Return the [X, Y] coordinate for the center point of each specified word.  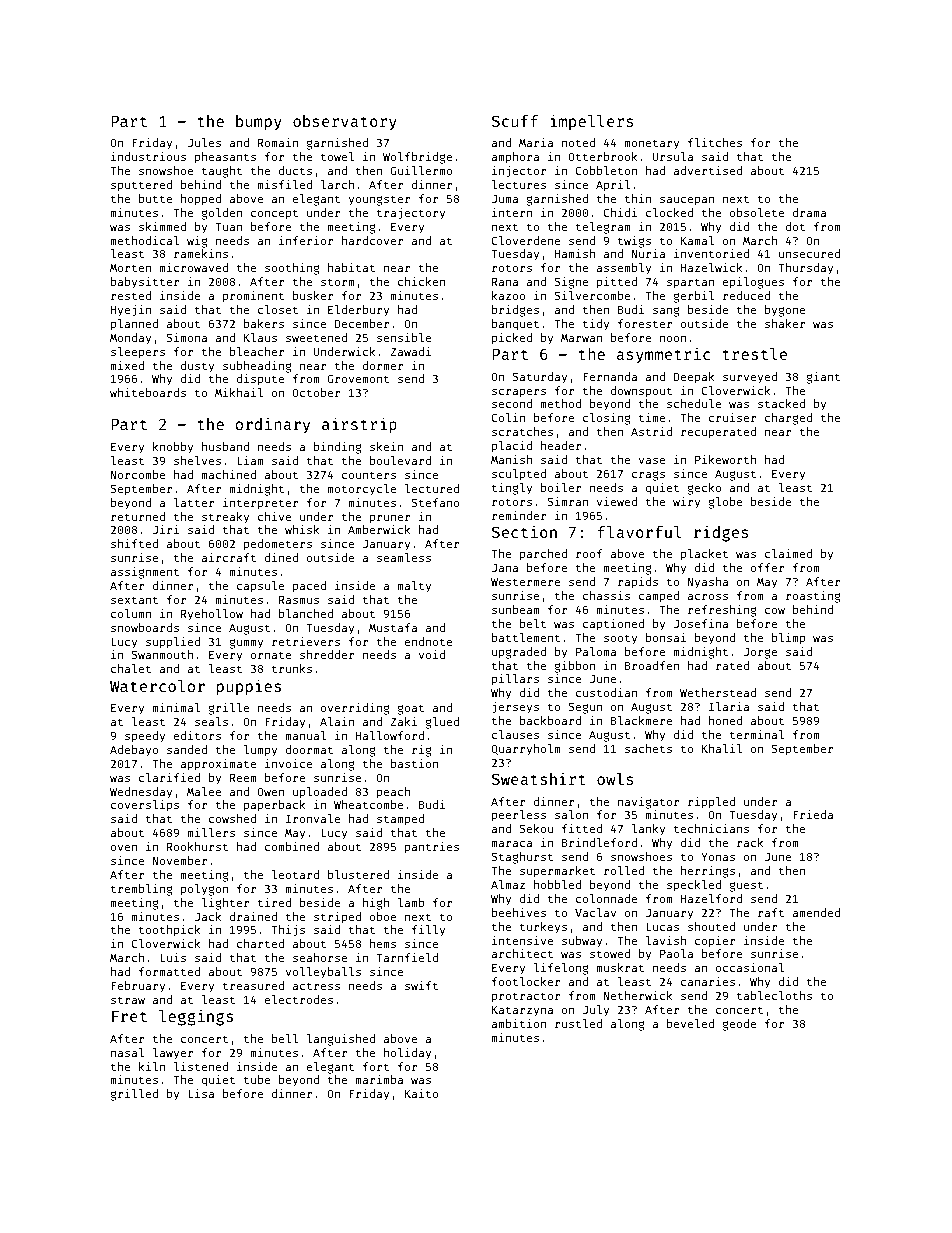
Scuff [515, 121]
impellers [592, 122]
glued [442, 723]
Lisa [201, 1093]
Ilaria [729, 706]
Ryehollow [212, 615]
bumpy [259, 123]
